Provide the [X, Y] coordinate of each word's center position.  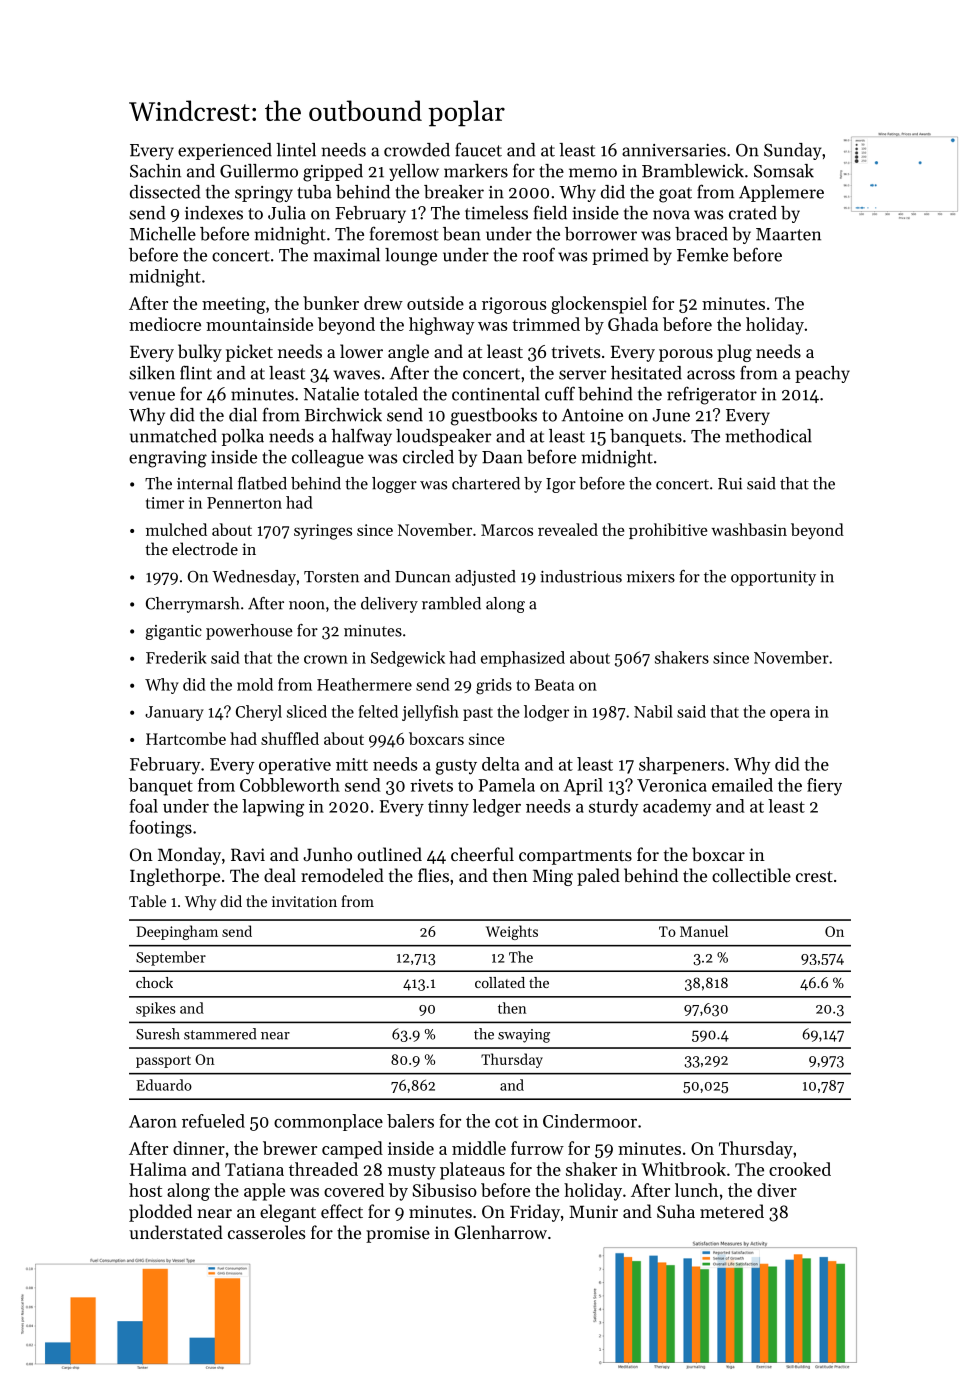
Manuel [704, 931]
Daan [502, 457]
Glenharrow [501, 1232]
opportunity [773, 578]
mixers [651, 577]
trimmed [546, 324]
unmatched [173, 436]
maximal [346, 255]
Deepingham [177, 932]
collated [500, 982]
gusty [456, 767]
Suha [676, 1211]
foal [143, 806]
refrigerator [712, 395]
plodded [160, 1213]
